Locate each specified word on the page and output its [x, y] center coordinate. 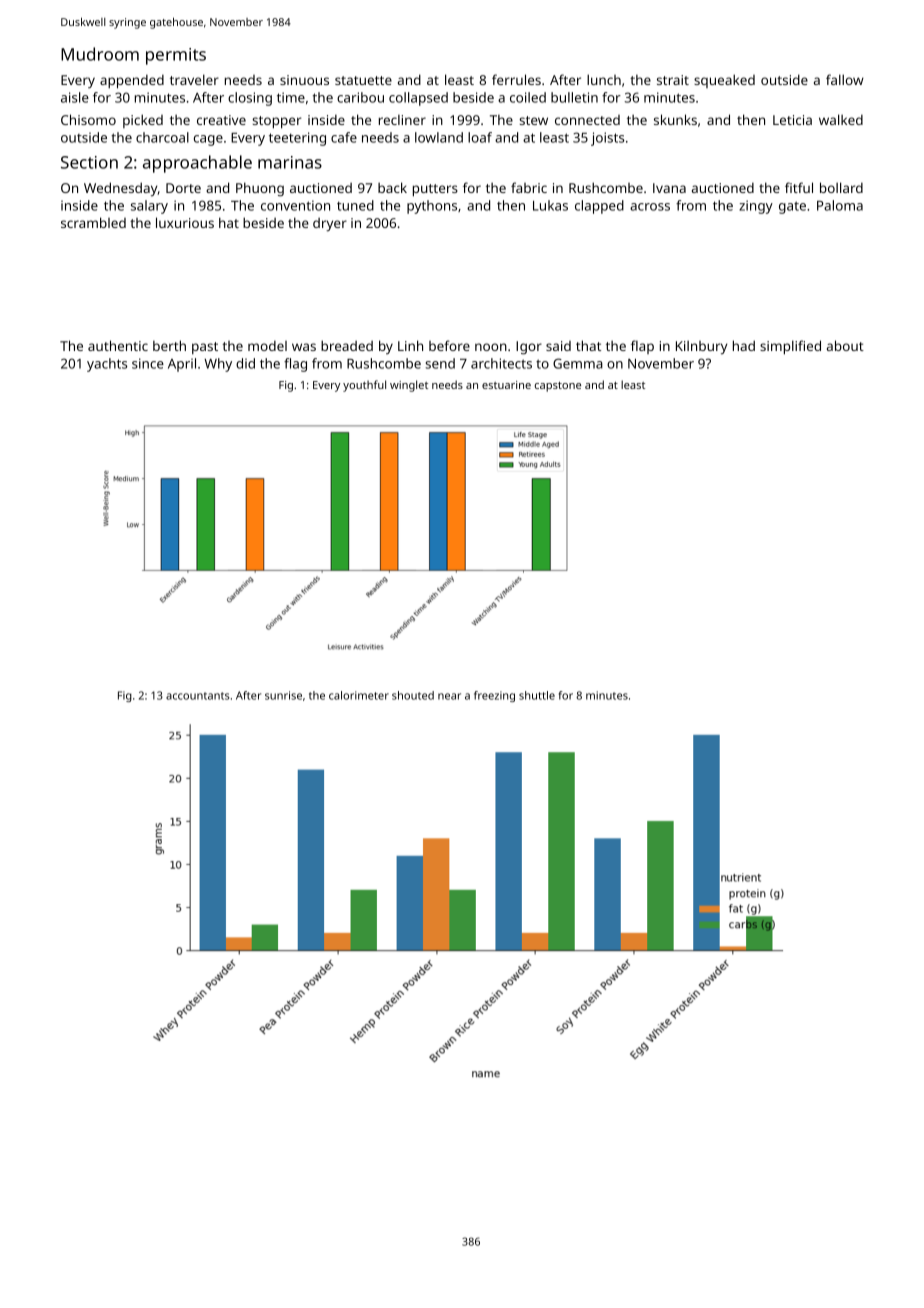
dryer [330, 225]
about [845, 345]
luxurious [185, 222]
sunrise [283, 695]
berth [169, 345]
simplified [790, 347]
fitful [799, 187]
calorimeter [359, 695]
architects [501, 363]
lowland [439, 137]
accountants [198, 696]
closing [250, 99]
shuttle [537, 695]
